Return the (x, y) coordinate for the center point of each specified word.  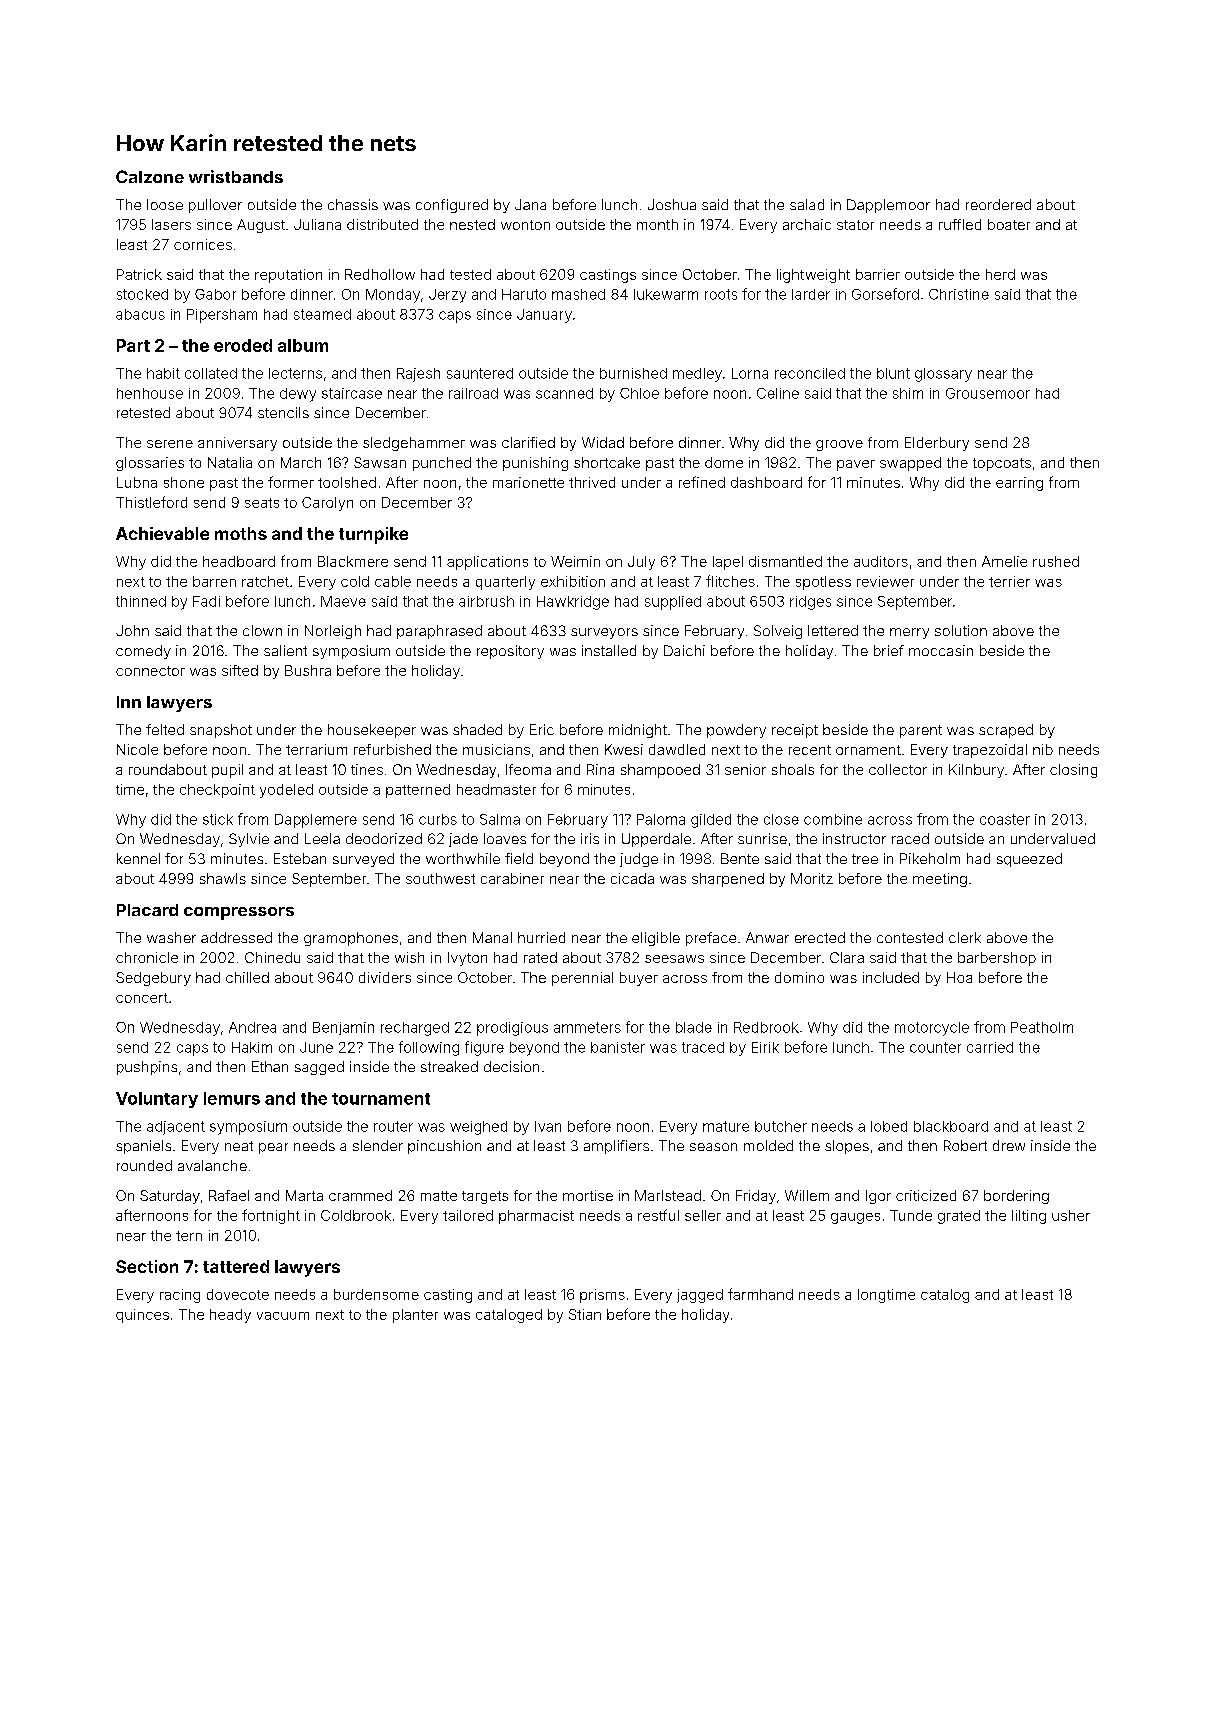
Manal (492, 937)
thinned (141, 601)
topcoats (1002, 464)
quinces (142, 1316)
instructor (854, 838)
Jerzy (447, 296)
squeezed (1029, 860)
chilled (247, 977)
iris (590, 838)
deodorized (384, 838)
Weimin (575, 561)
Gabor (215, 294)
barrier (878, 274)
